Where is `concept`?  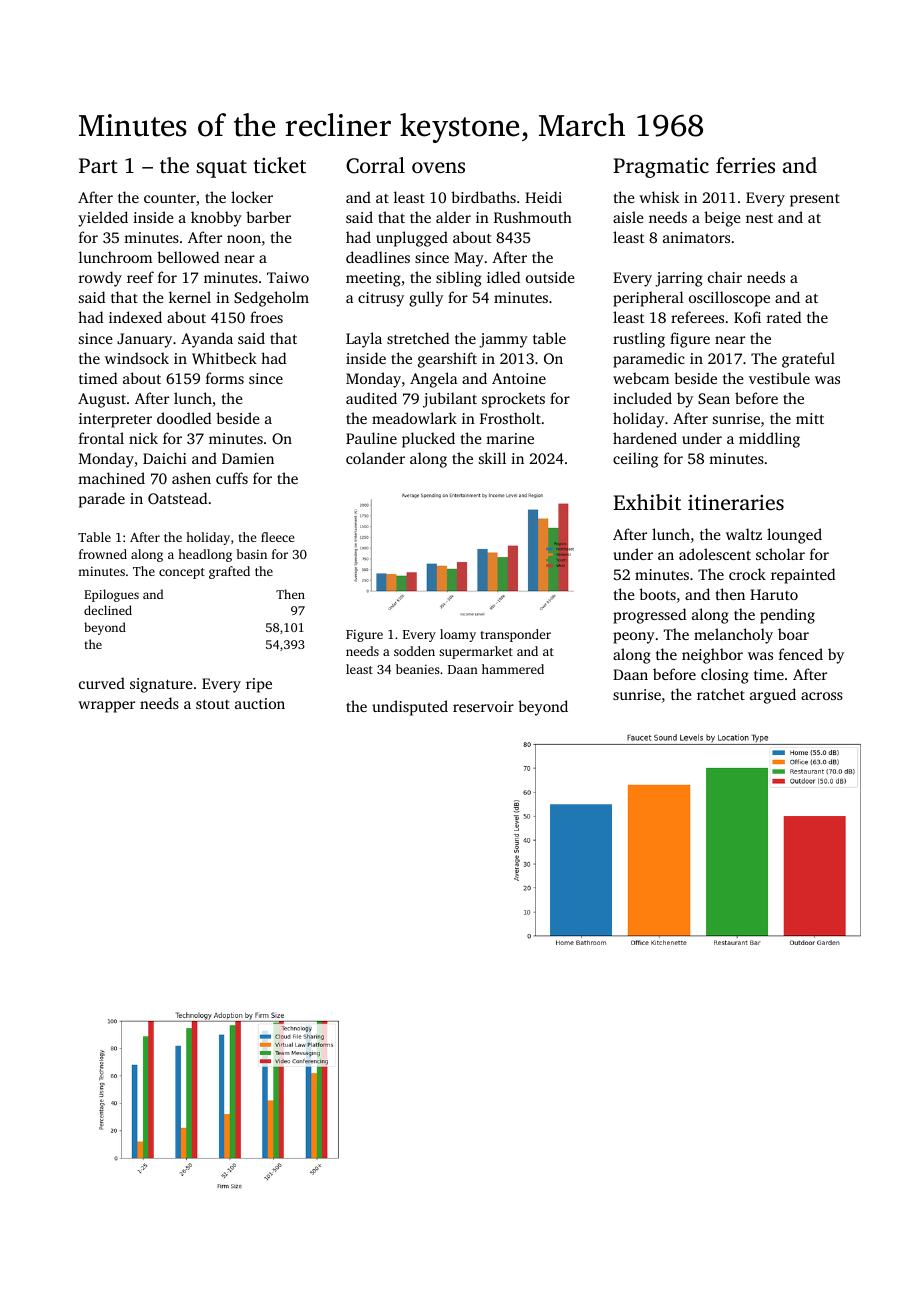
concept is located at coordinates (182, 573).
